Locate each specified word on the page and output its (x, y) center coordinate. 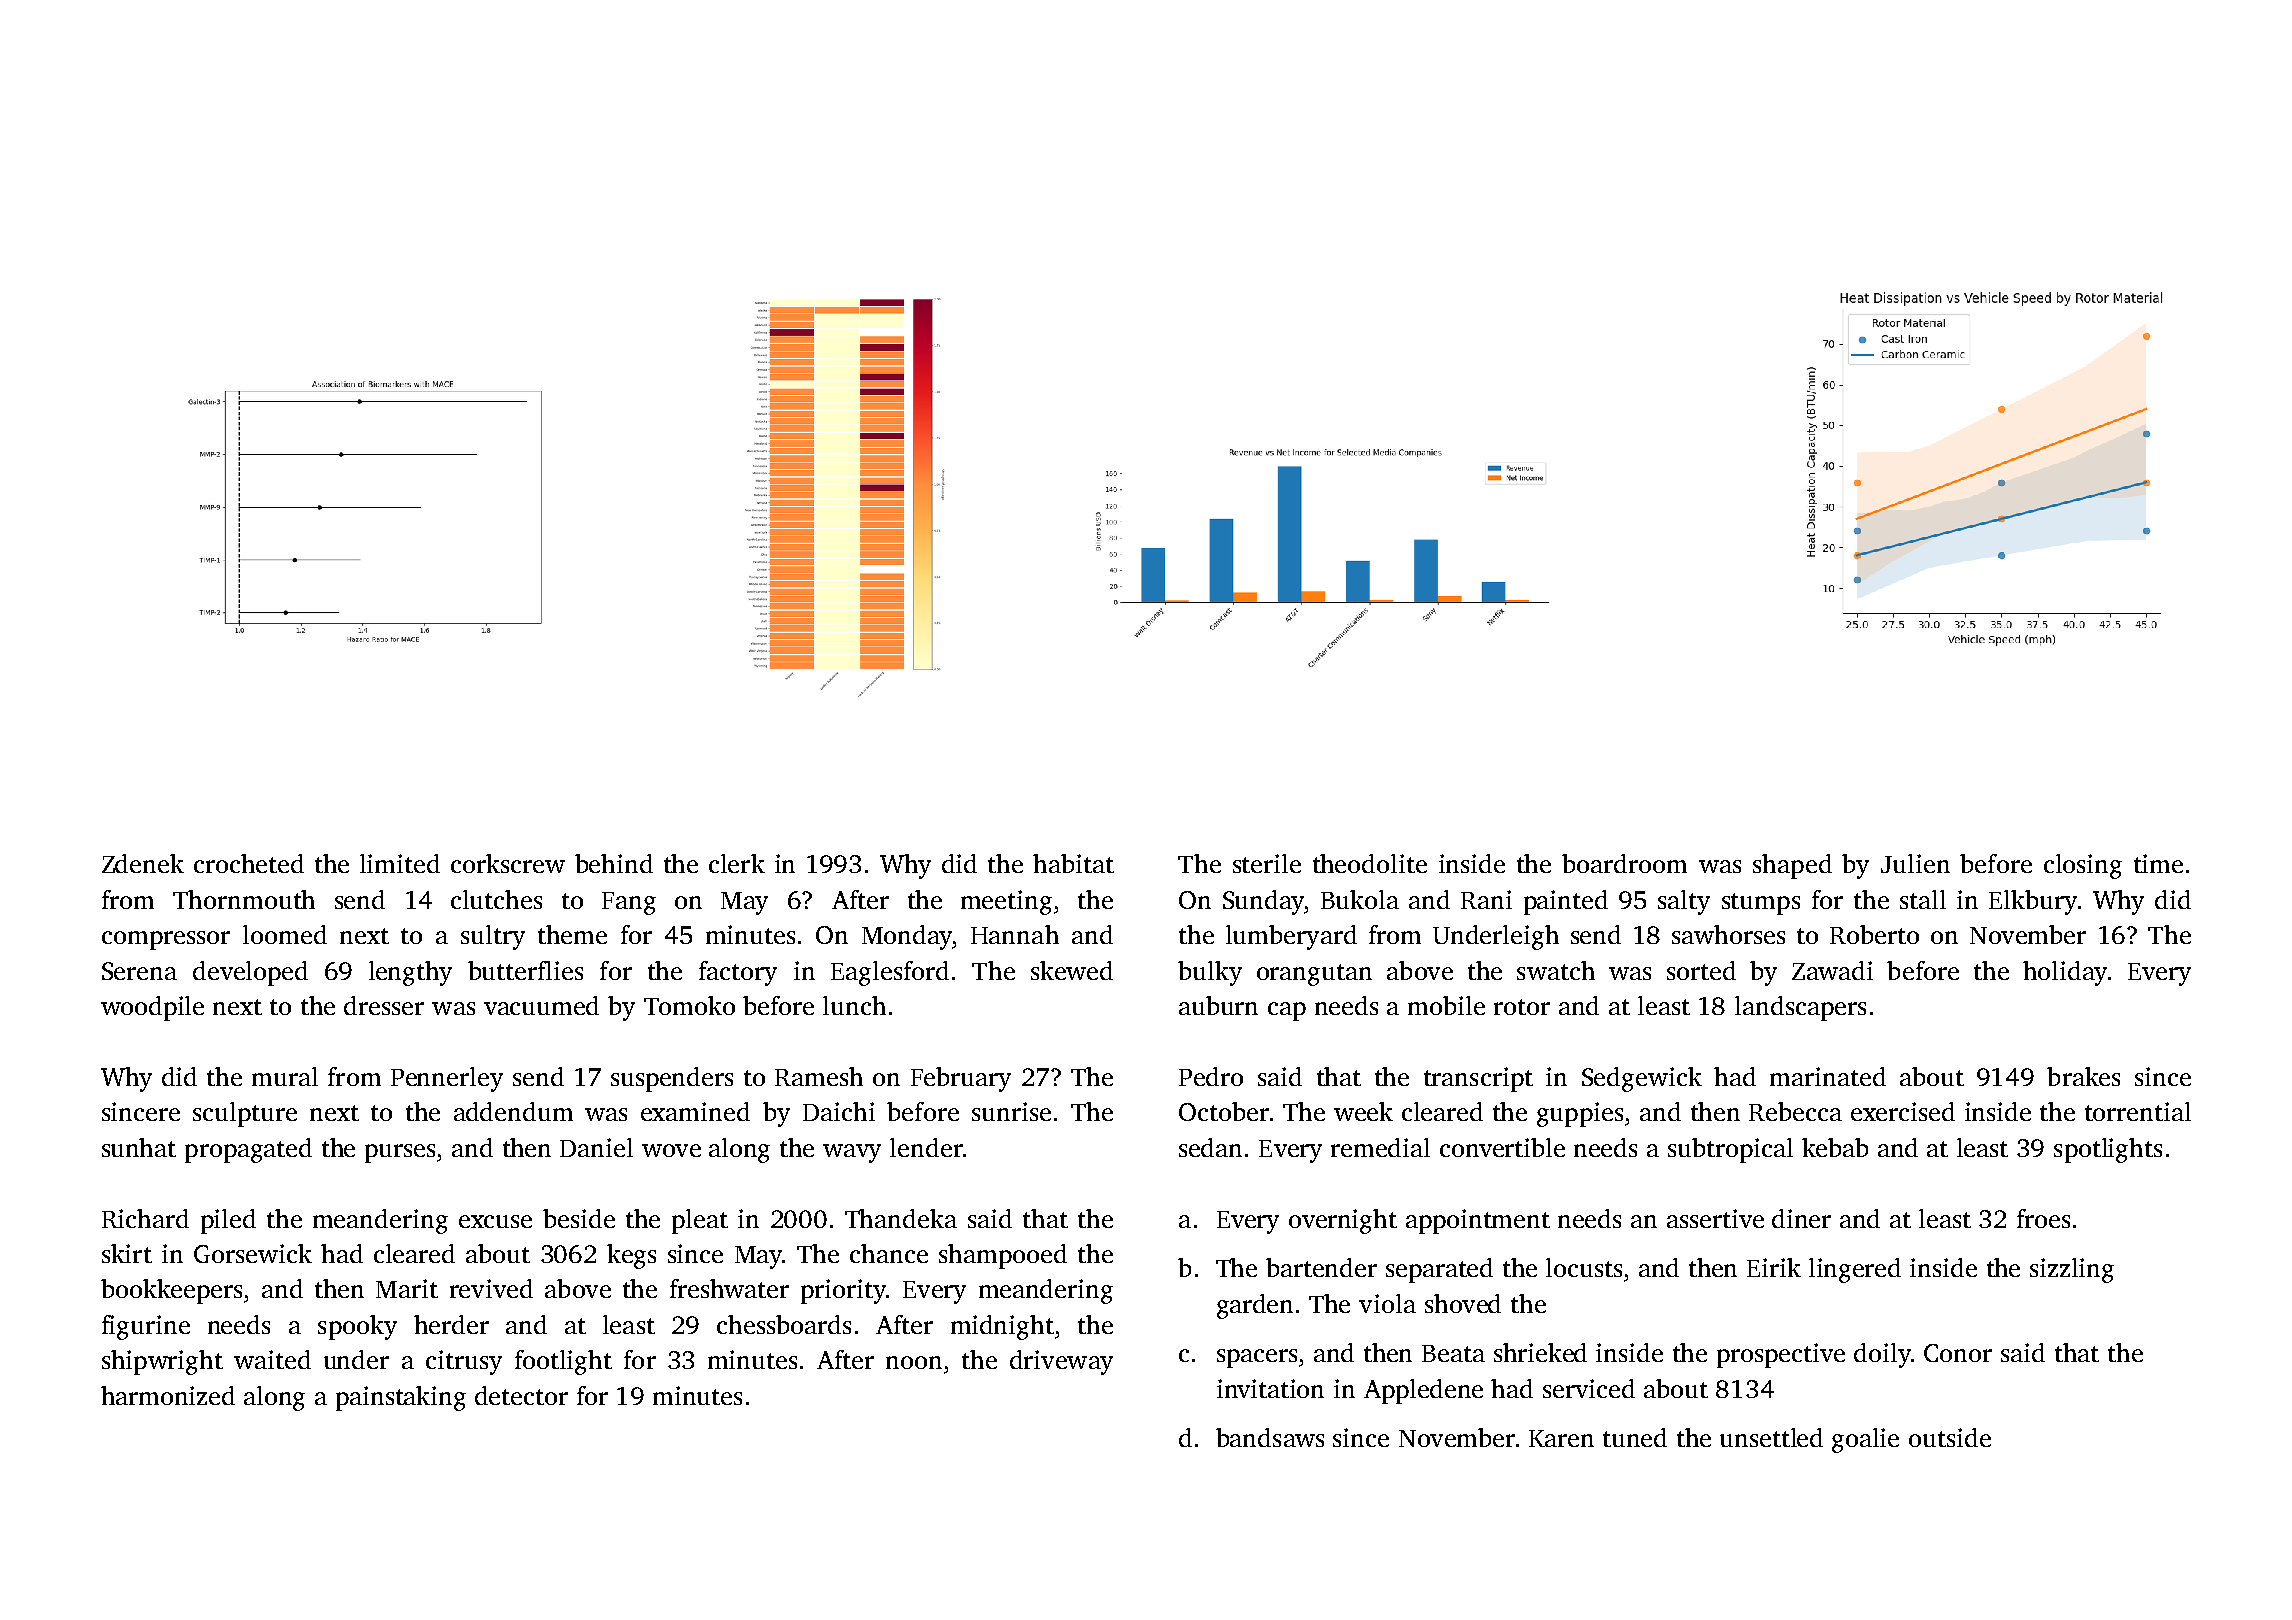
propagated (248, 1150)
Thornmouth (244, 899)
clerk (737, 863)
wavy (852, 1153)
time (2158, 863)
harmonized (168, 1395)
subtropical (1730, 1150)
